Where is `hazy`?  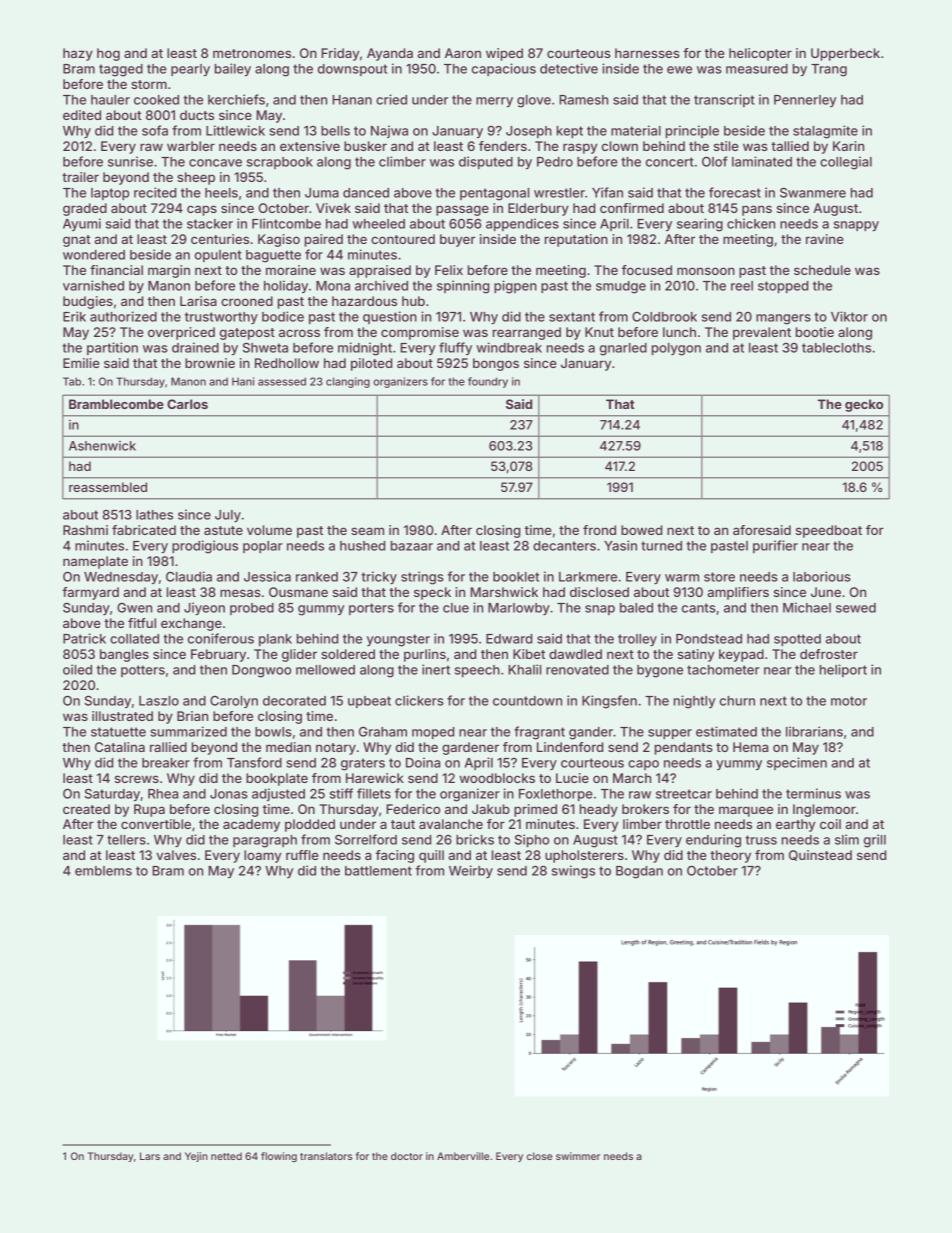
hazy is located at coordinates (78, 54).
